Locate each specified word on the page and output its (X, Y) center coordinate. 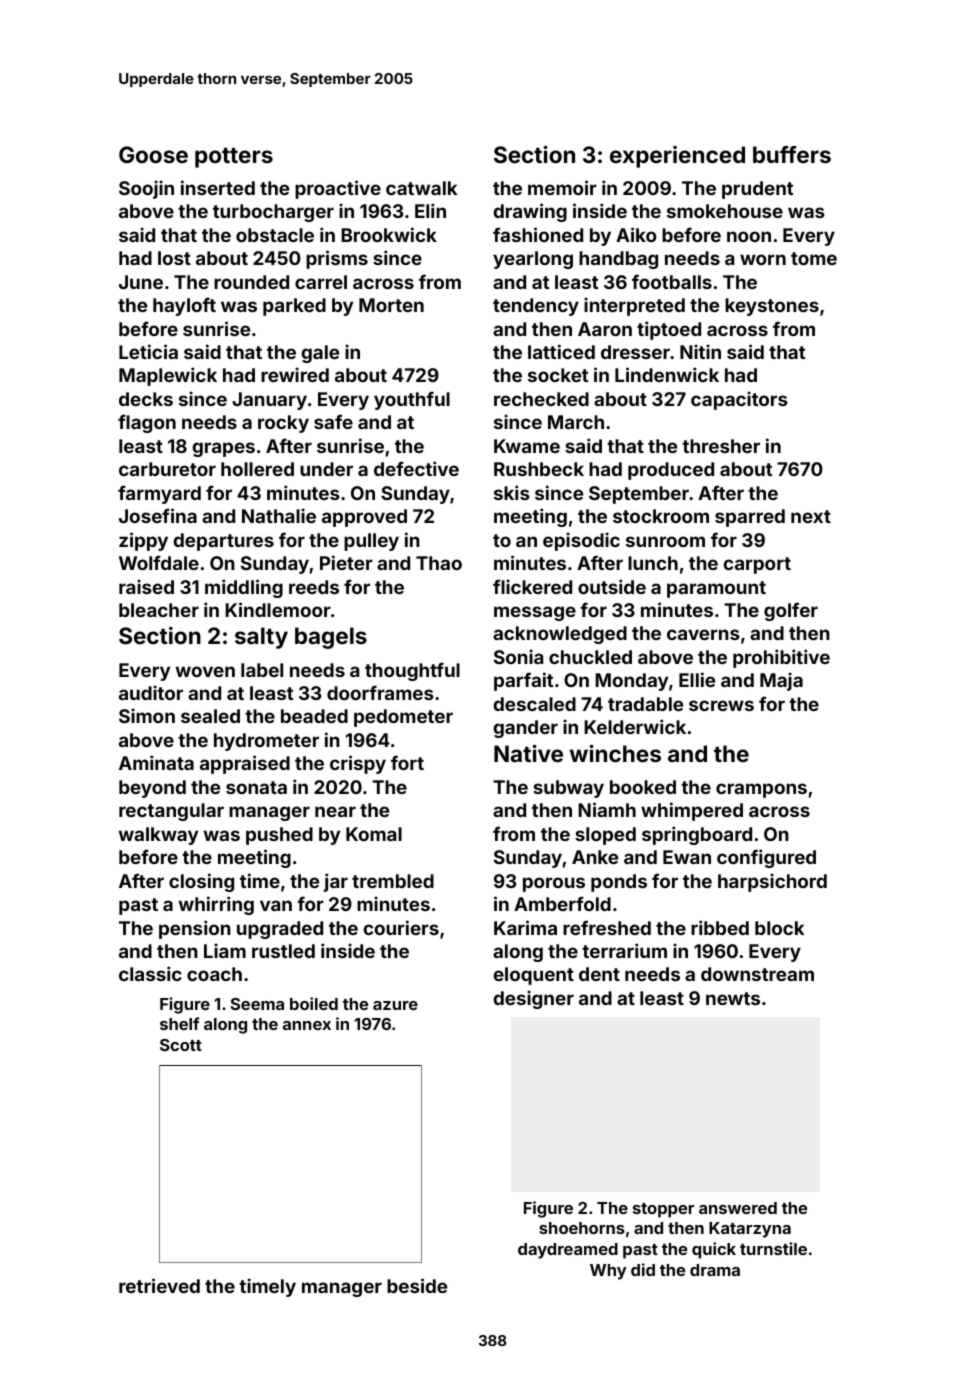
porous (554, 884)
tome (814, 258)
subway (568, 789)
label (262, 670)
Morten (391, 305)
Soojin (146, 189)
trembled (393, 881)
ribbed (720, 927)
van (276, 905)
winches (615, 753)
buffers (792, 154)
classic (150, 973)
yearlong (533, 260)
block (779, 928)
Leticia (148, 351)
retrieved (159, 1285)
